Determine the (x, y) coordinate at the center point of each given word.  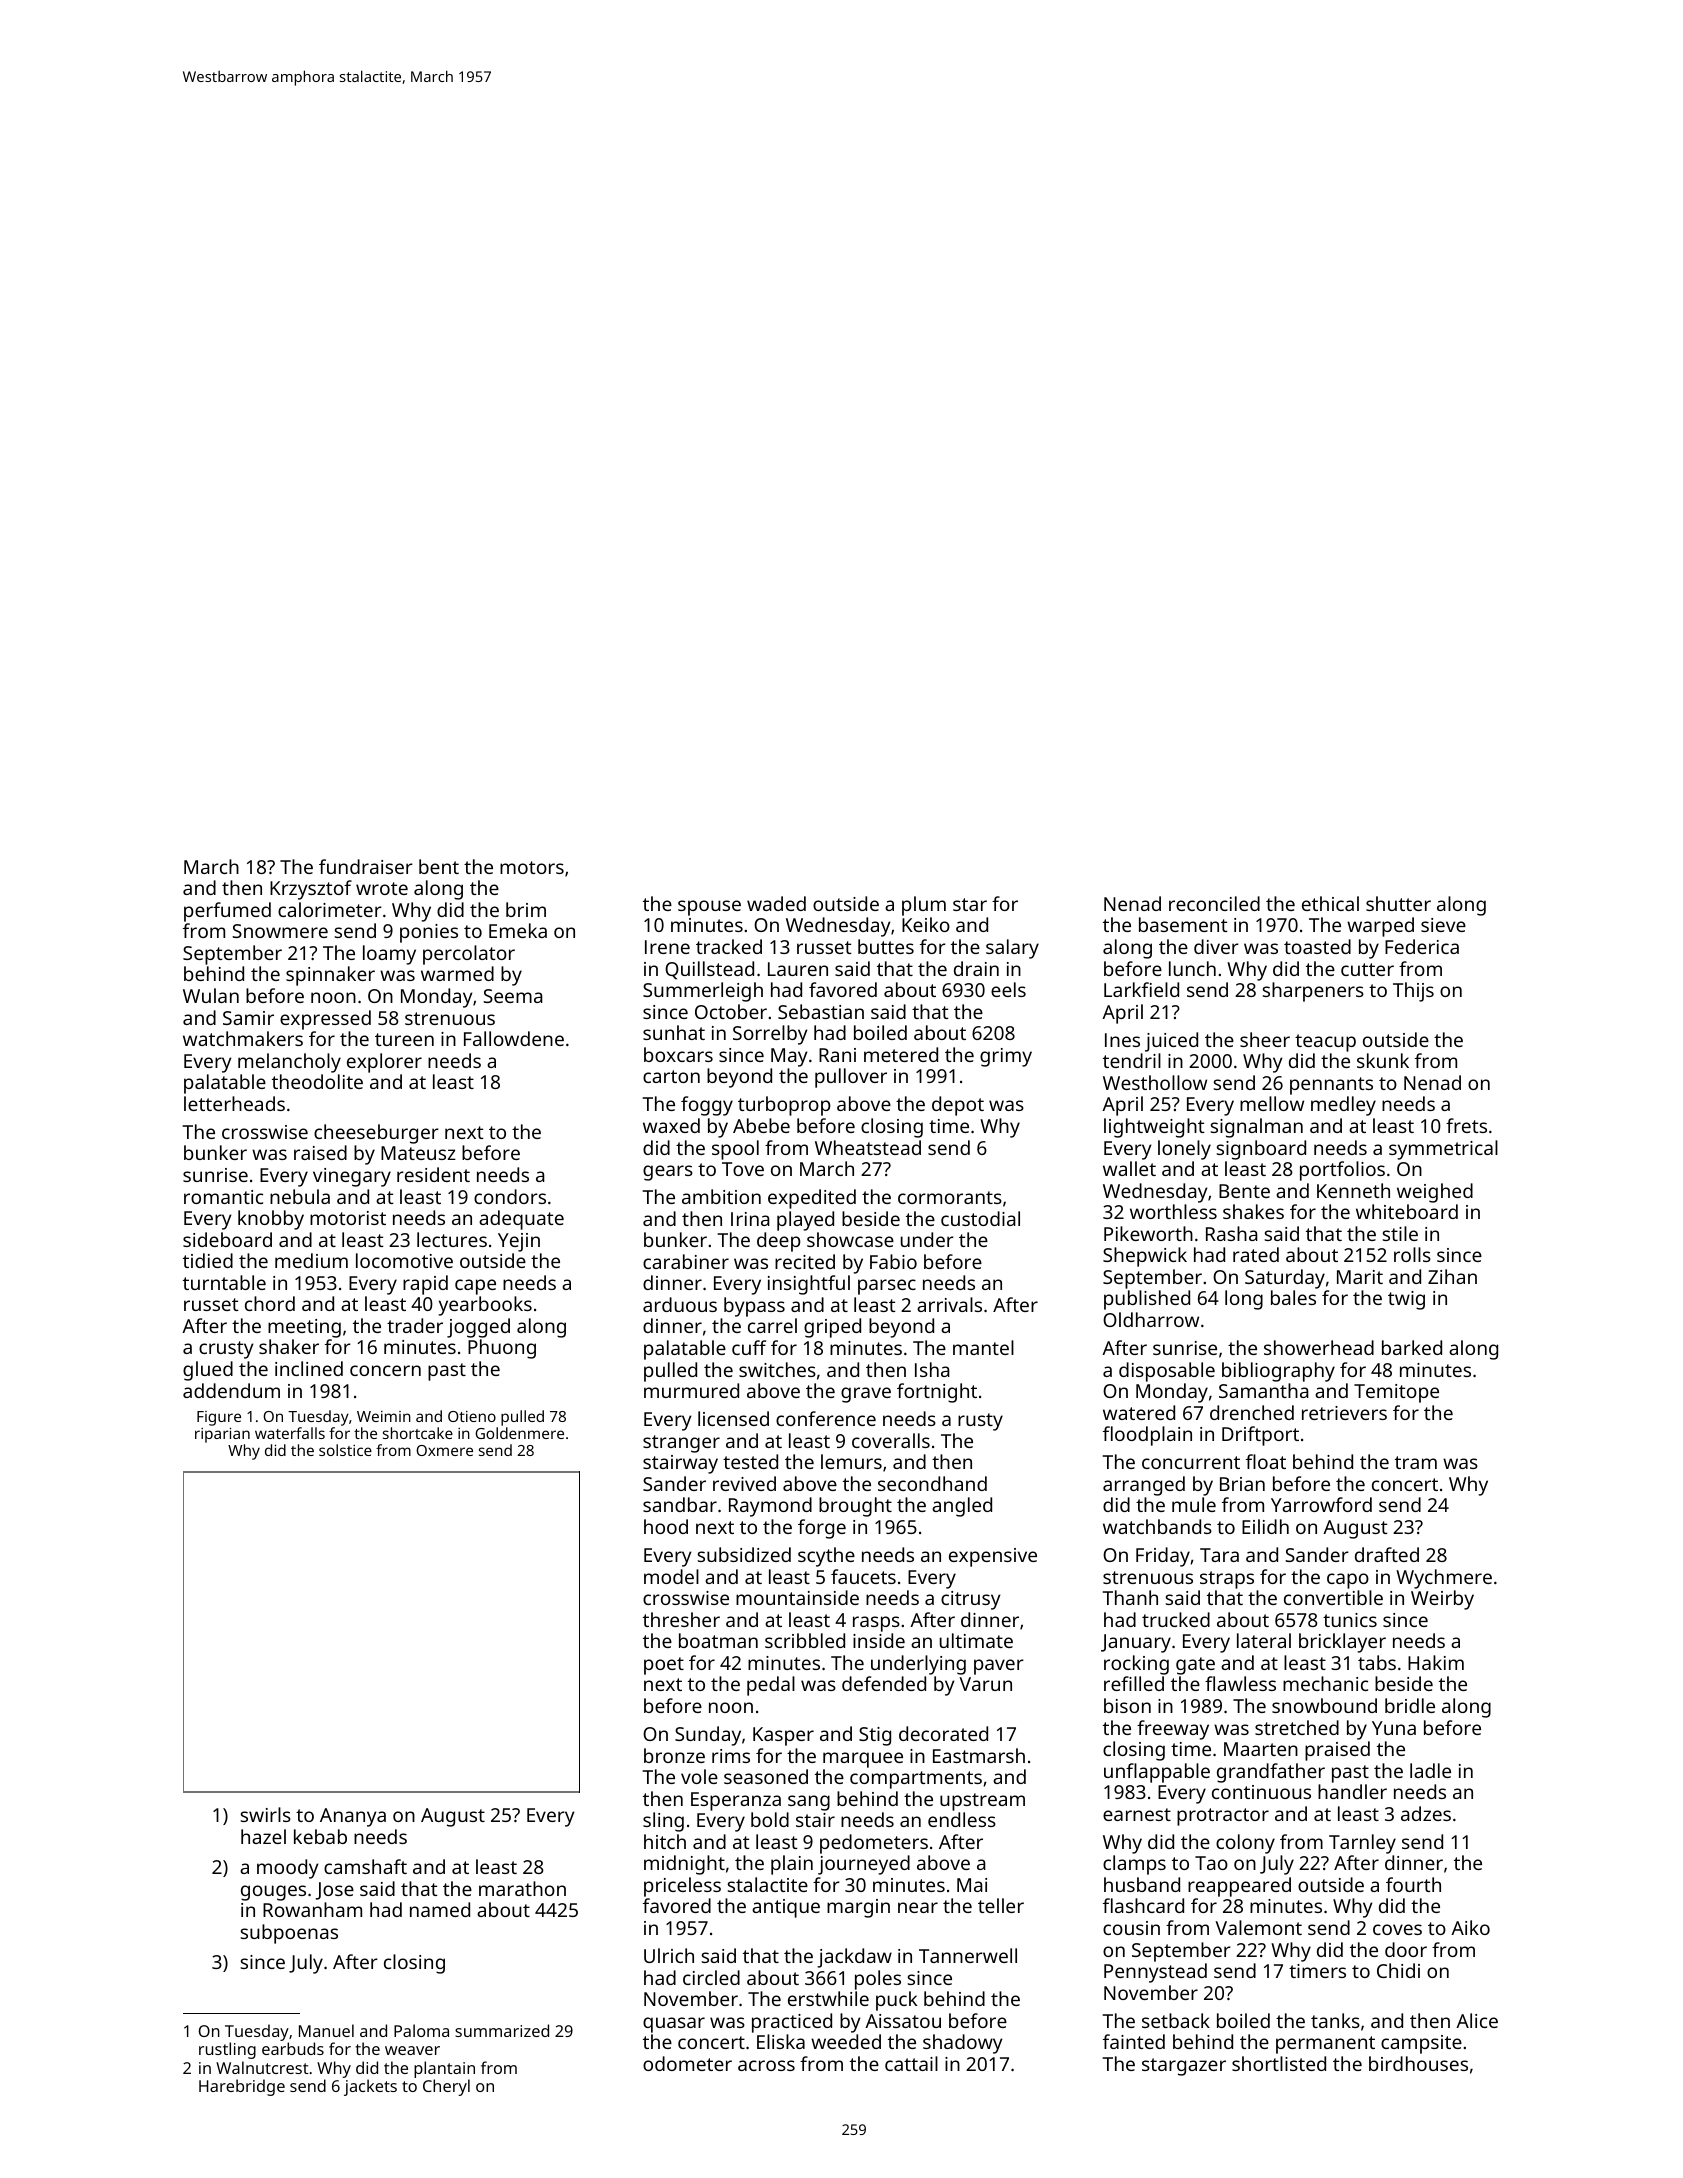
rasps (876, 1624)
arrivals (949, 1304)
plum (924, 906)
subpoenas (289, 1934)
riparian (222, 1435)
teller (1001, 1905)
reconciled (1214, 903)
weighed (1435, 1193)
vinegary (352, 1177)
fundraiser (366, 866)
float (1266, 1461)
